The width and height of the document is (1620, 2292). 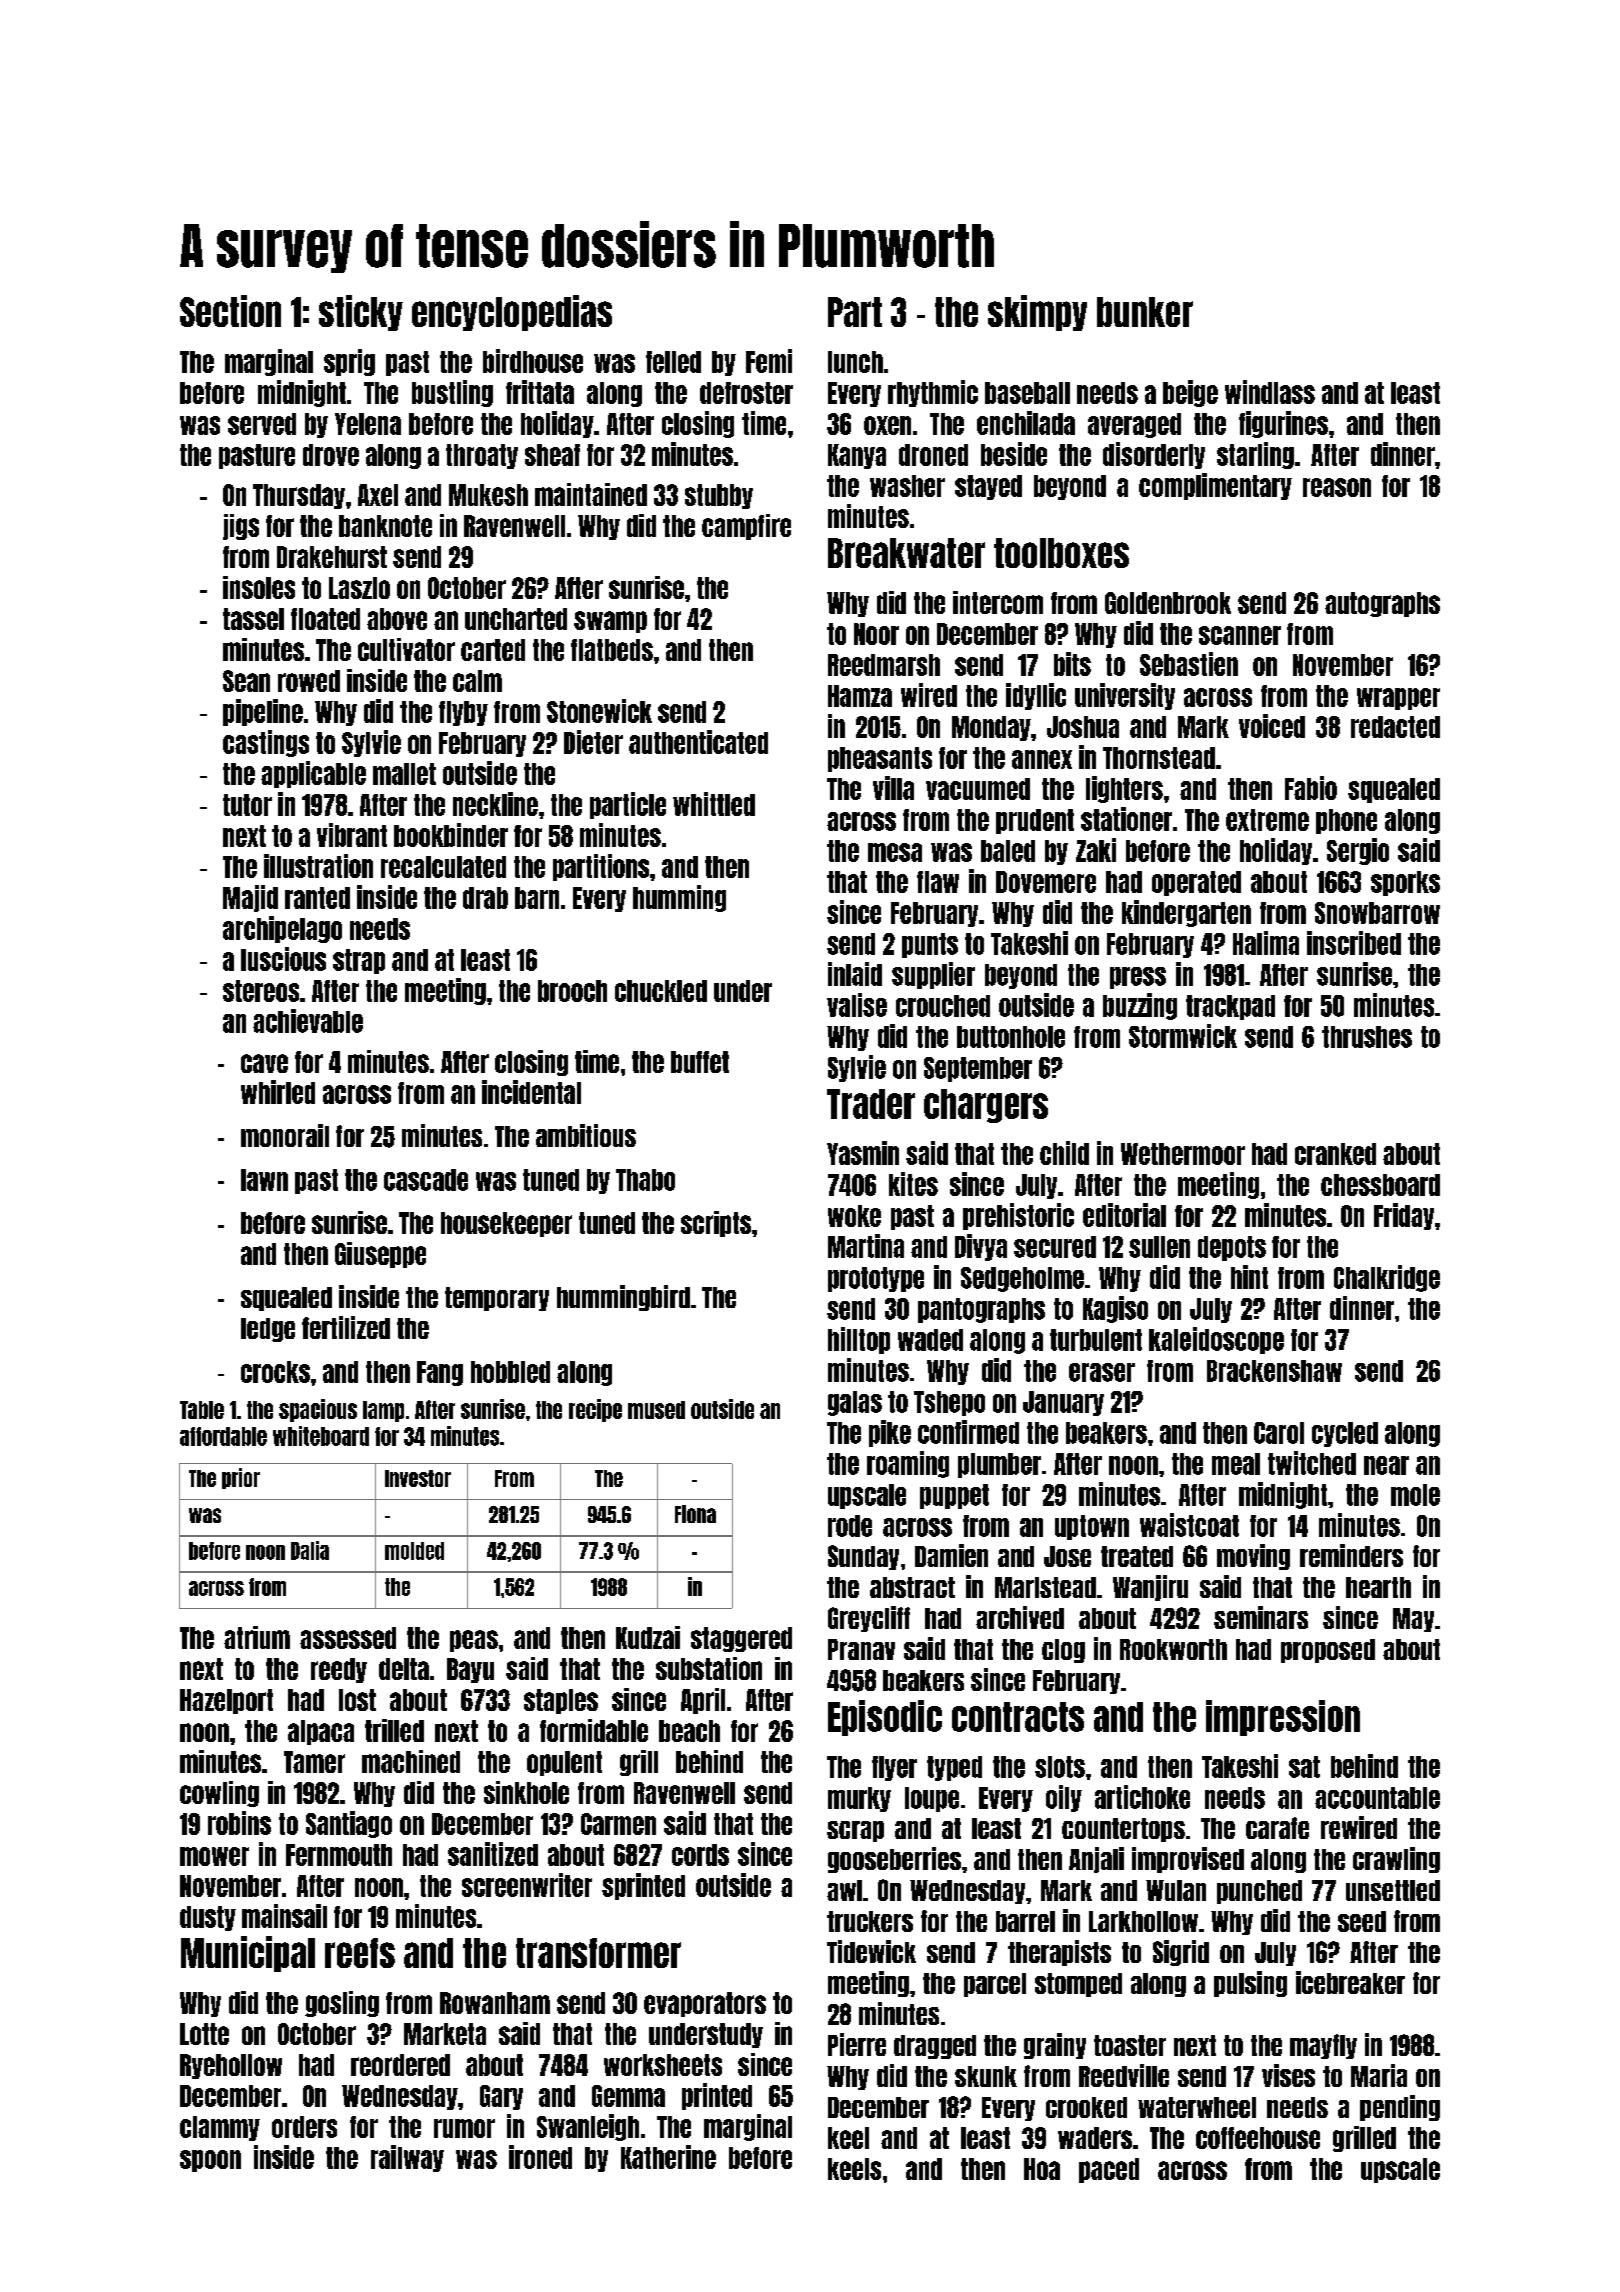 I want to click on pheasants, so click(x=880, y=759).
